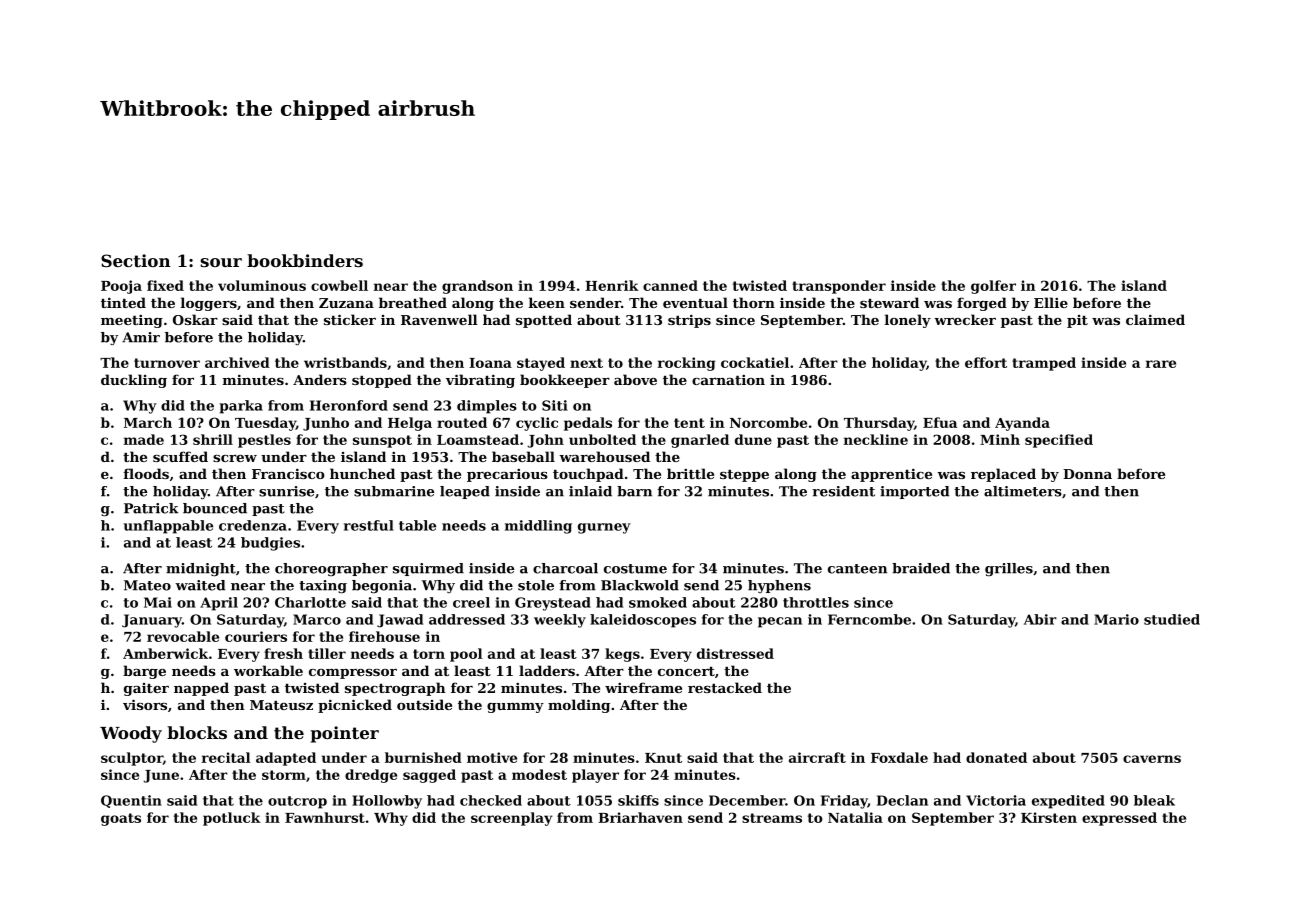  I want to click on costume, so click(635, 569).
